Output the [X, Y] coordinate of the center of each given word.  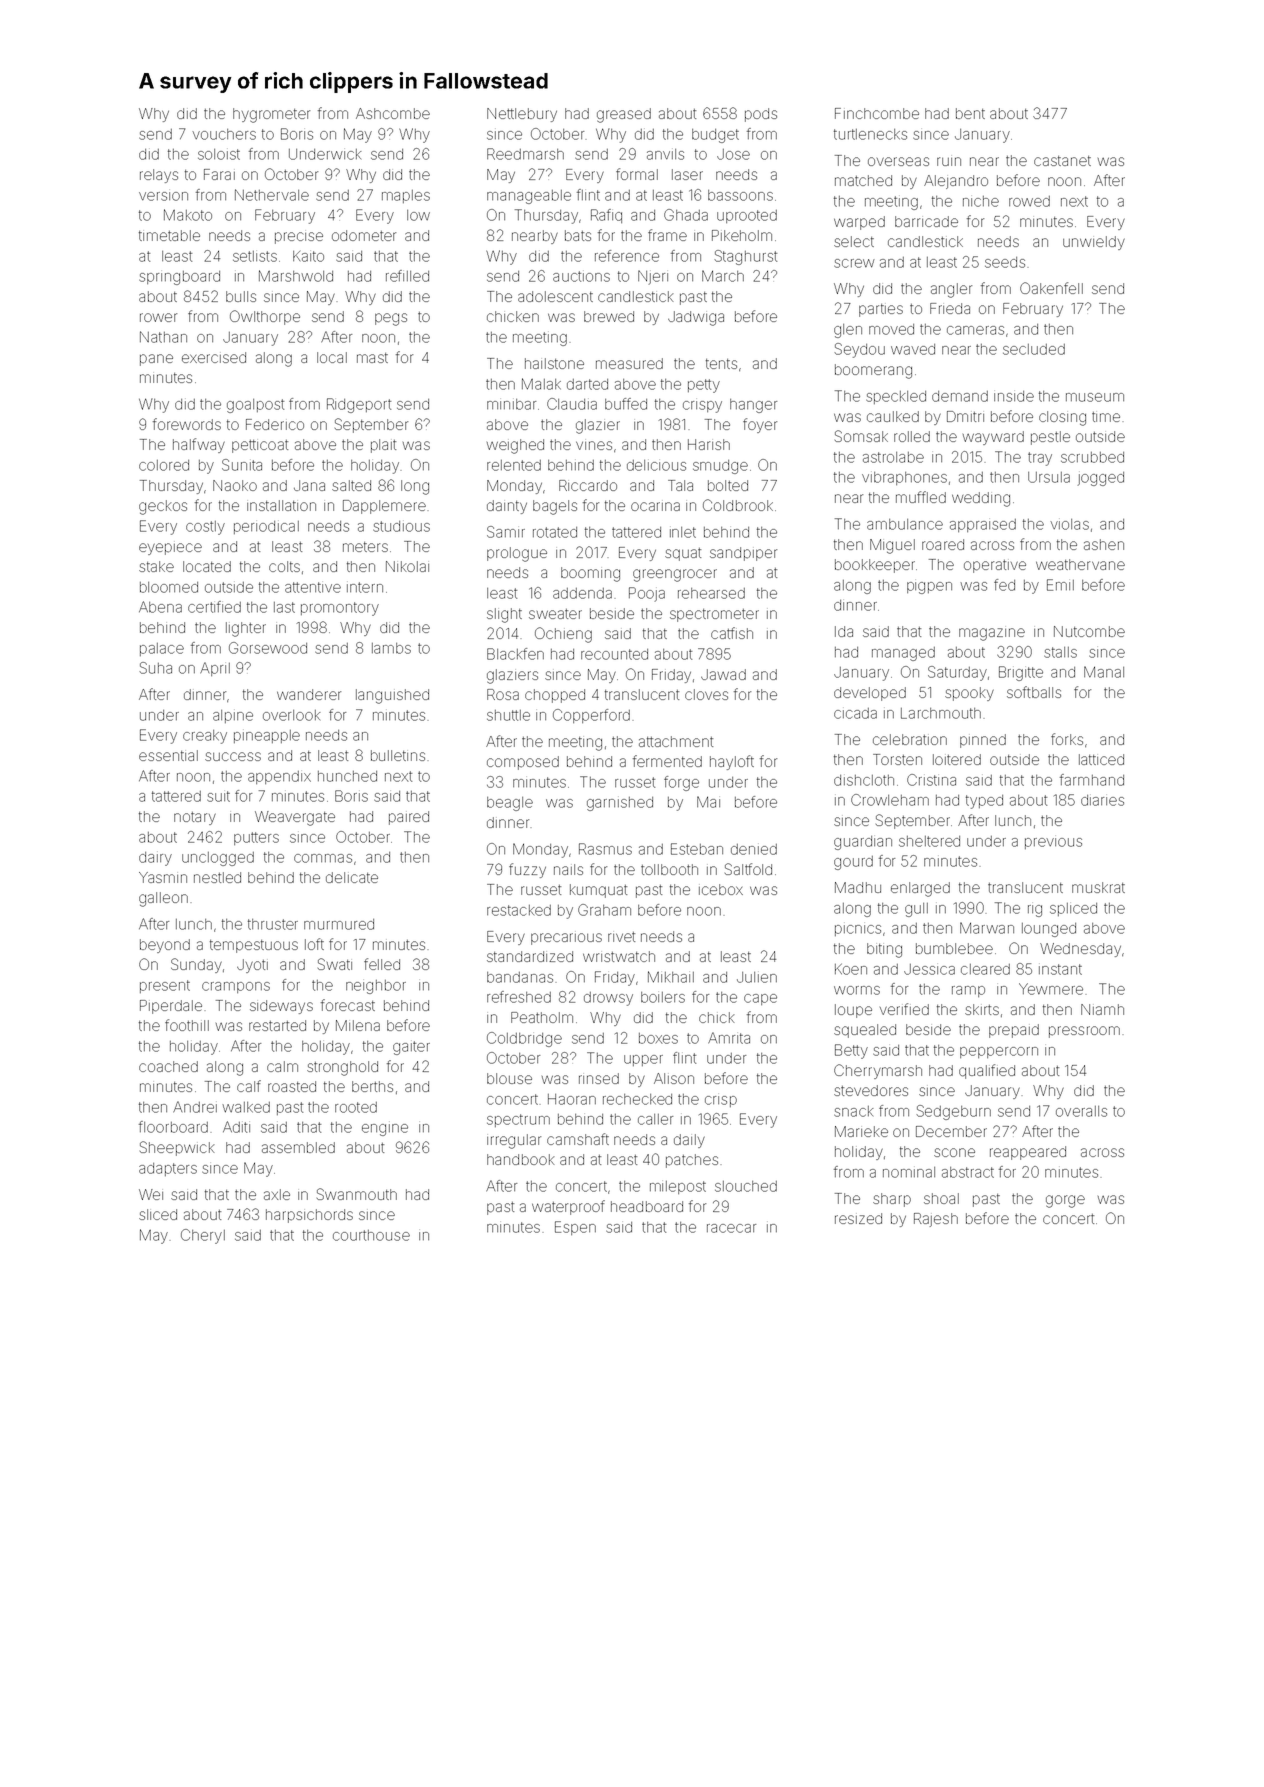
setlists [255, 256]
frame [667, 235]
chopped [555, 696]
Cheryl [203, 1236]
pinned [983, 741]
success [233, 756]
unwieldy [1094, 243]
